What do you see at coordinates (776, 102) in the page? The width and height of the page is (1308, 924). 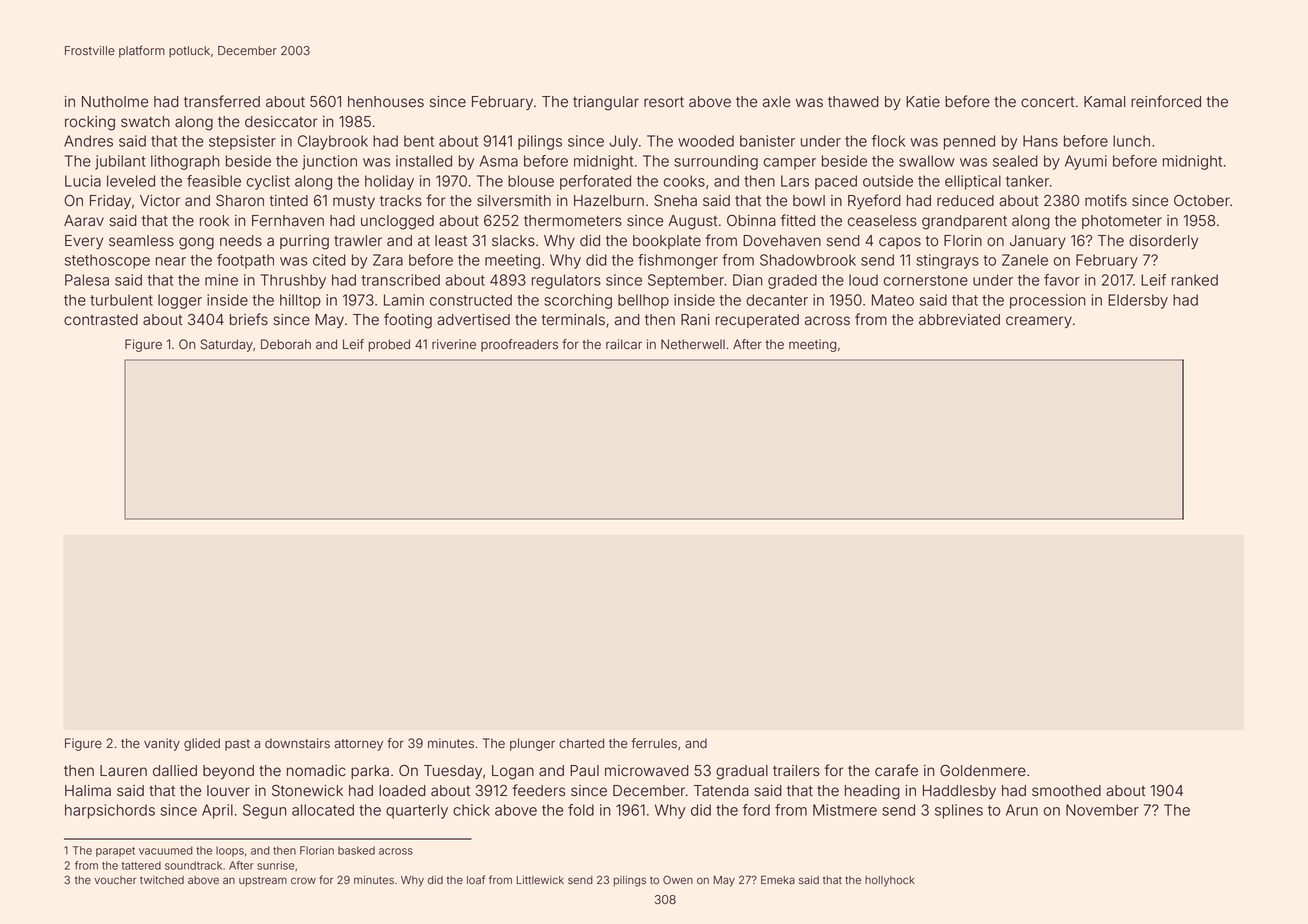 I see `axle` at bounding box center [776, 102].
